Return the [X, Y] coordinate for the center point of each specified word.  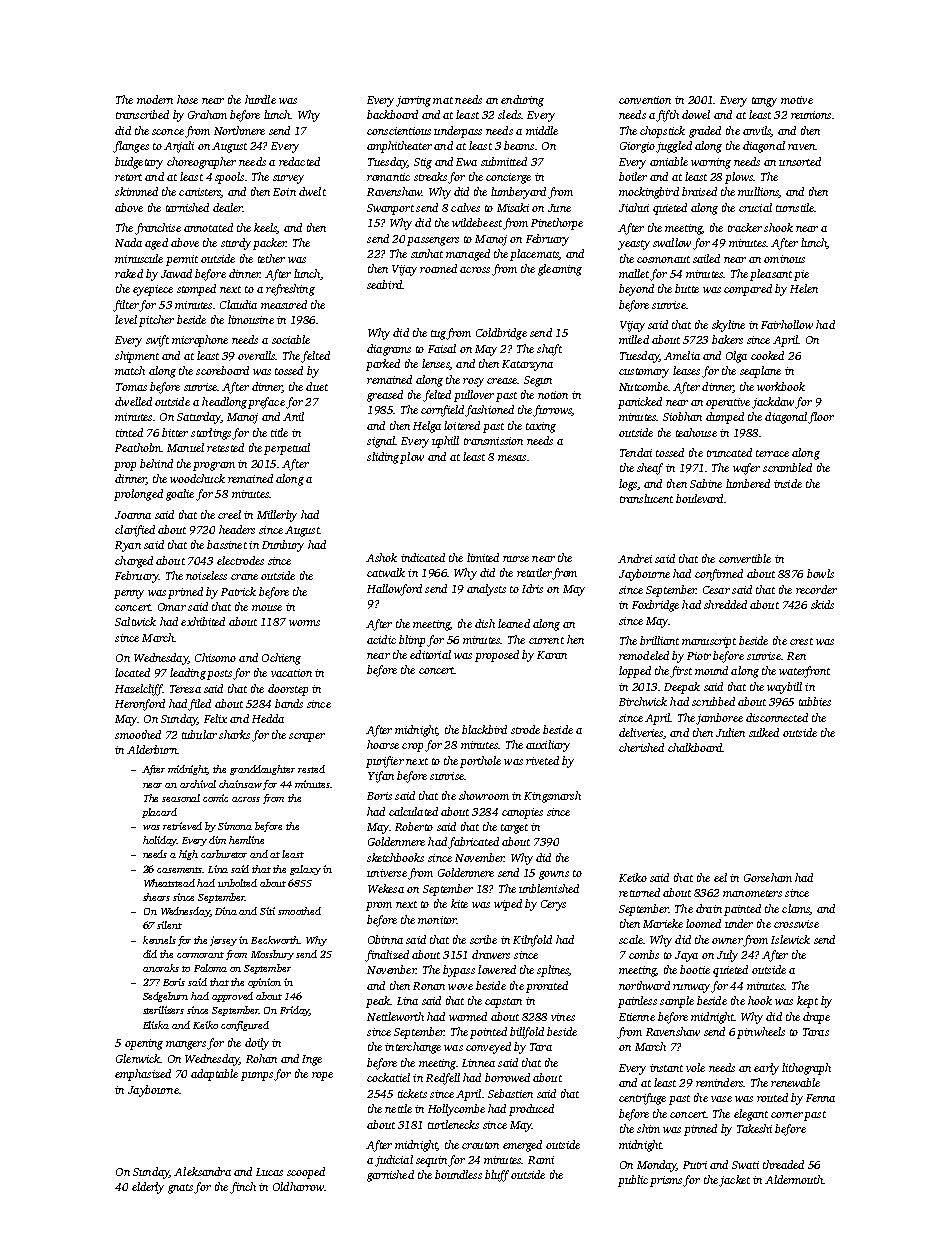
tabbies [815, 701]
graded [705, 132]
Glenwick [138, 1058]
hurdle [260, 99]
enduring [522, 101]
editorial [430, 654]
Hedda [268, 718]
